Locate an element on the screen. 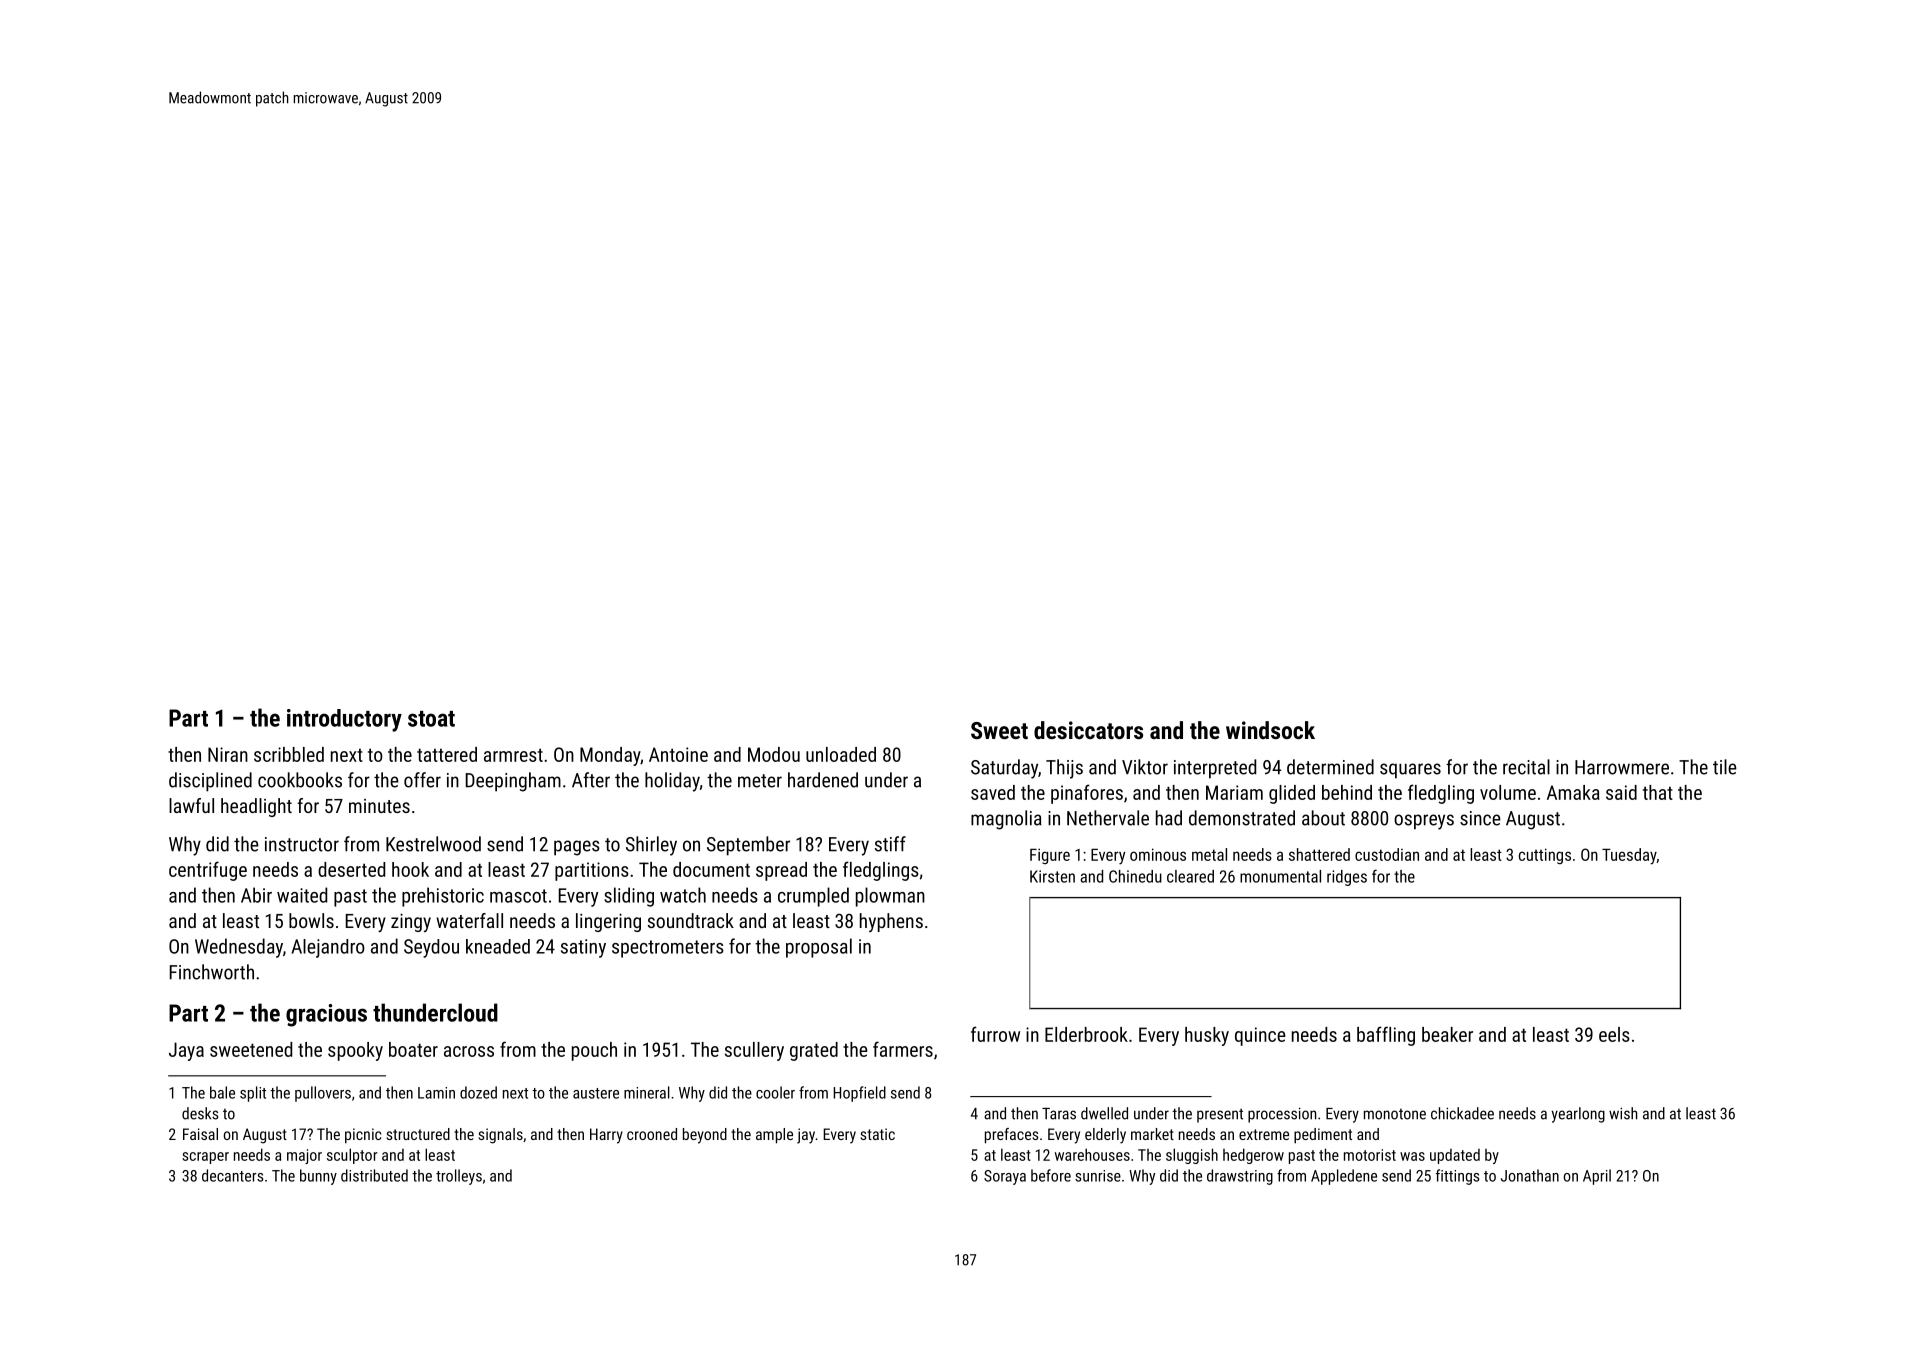  stoat is located at coordinates (431, 719).
